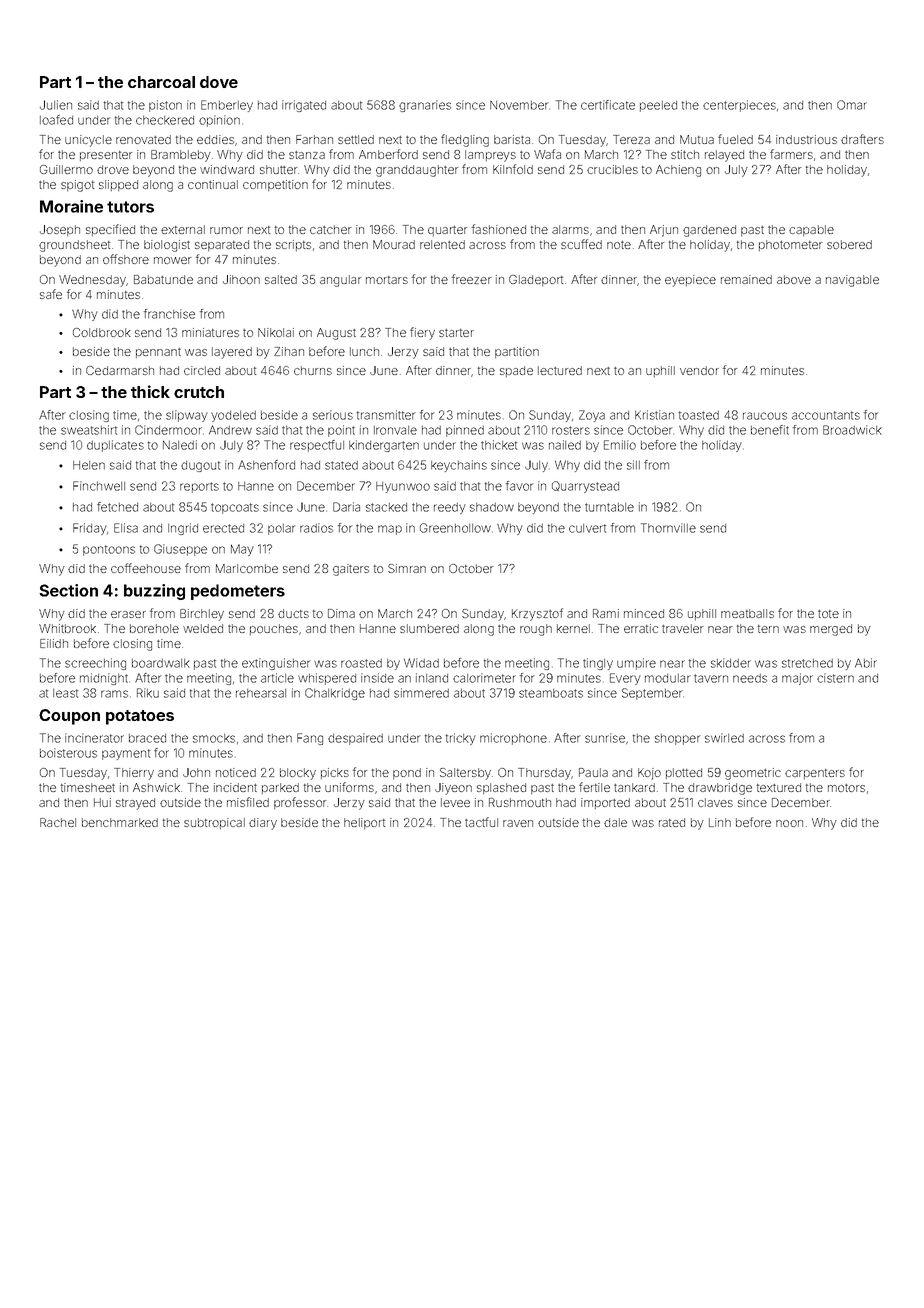  What do you see at coordinates (219, 82) in the image?
I see `dove` at bounding box center [219, 82].
